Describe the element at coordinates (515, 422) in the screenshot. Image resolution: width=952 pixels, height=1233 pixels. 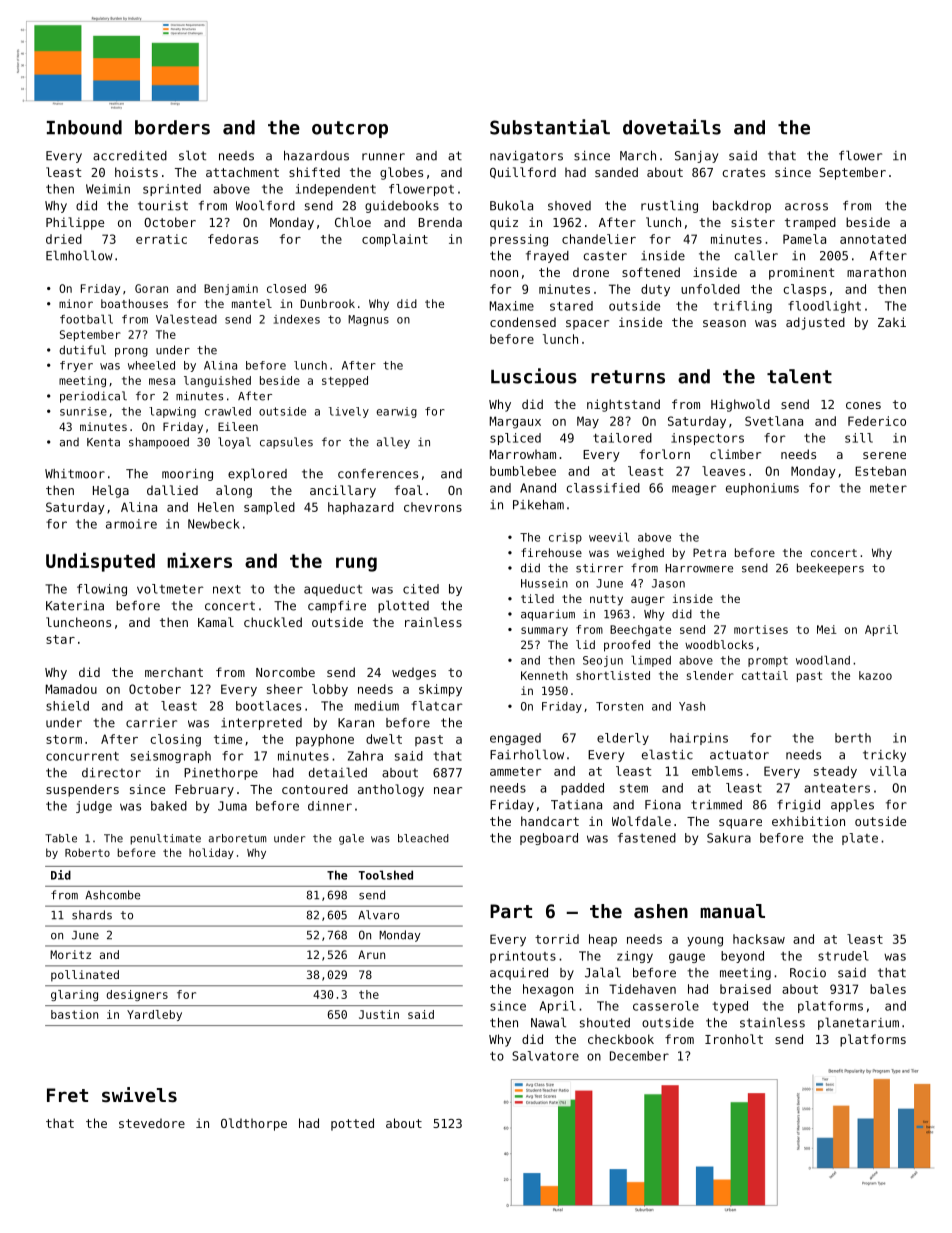
I see `Margaux` at that location.
